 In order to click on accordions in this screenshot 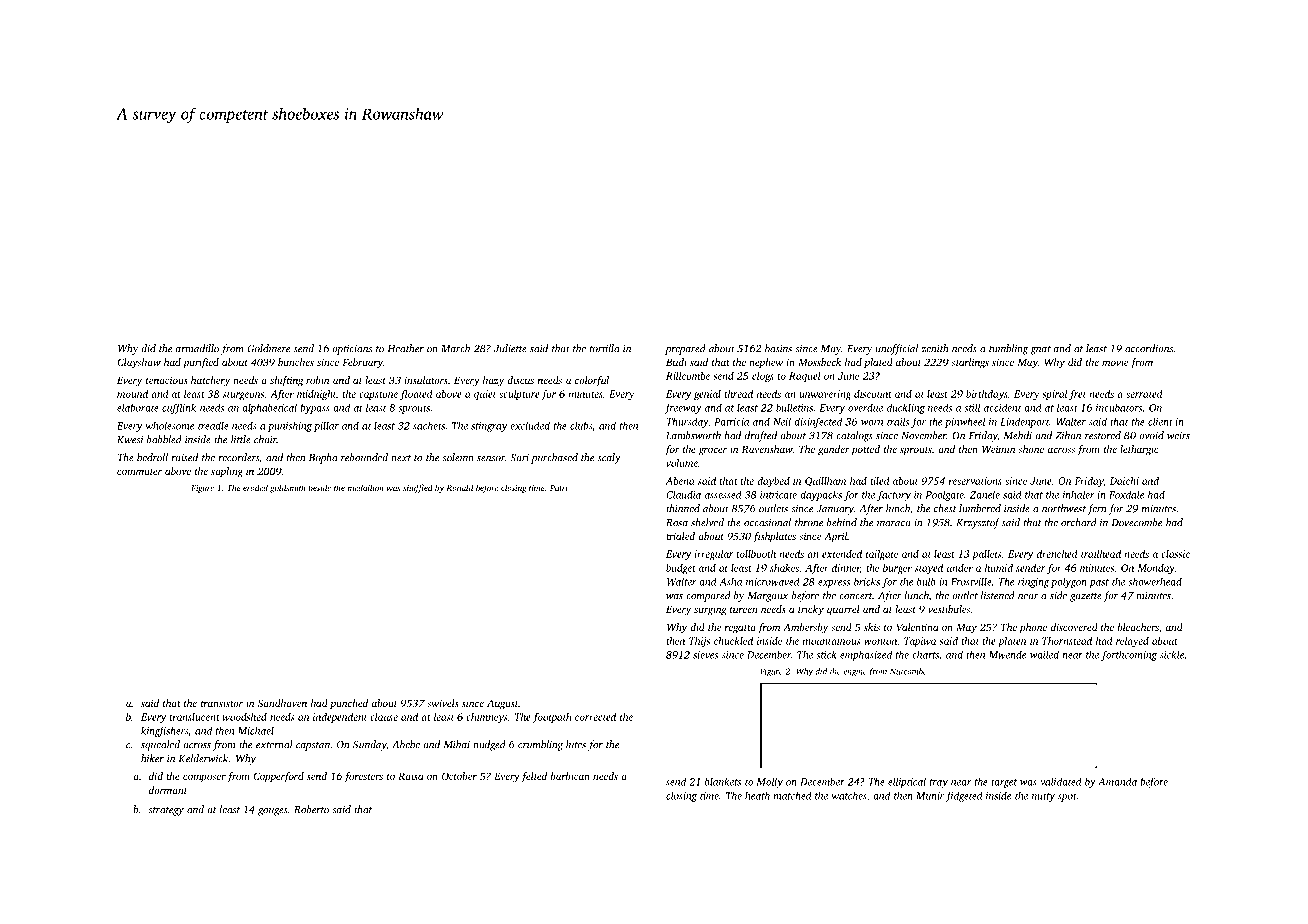, I will do `click(1149, 348)`.
